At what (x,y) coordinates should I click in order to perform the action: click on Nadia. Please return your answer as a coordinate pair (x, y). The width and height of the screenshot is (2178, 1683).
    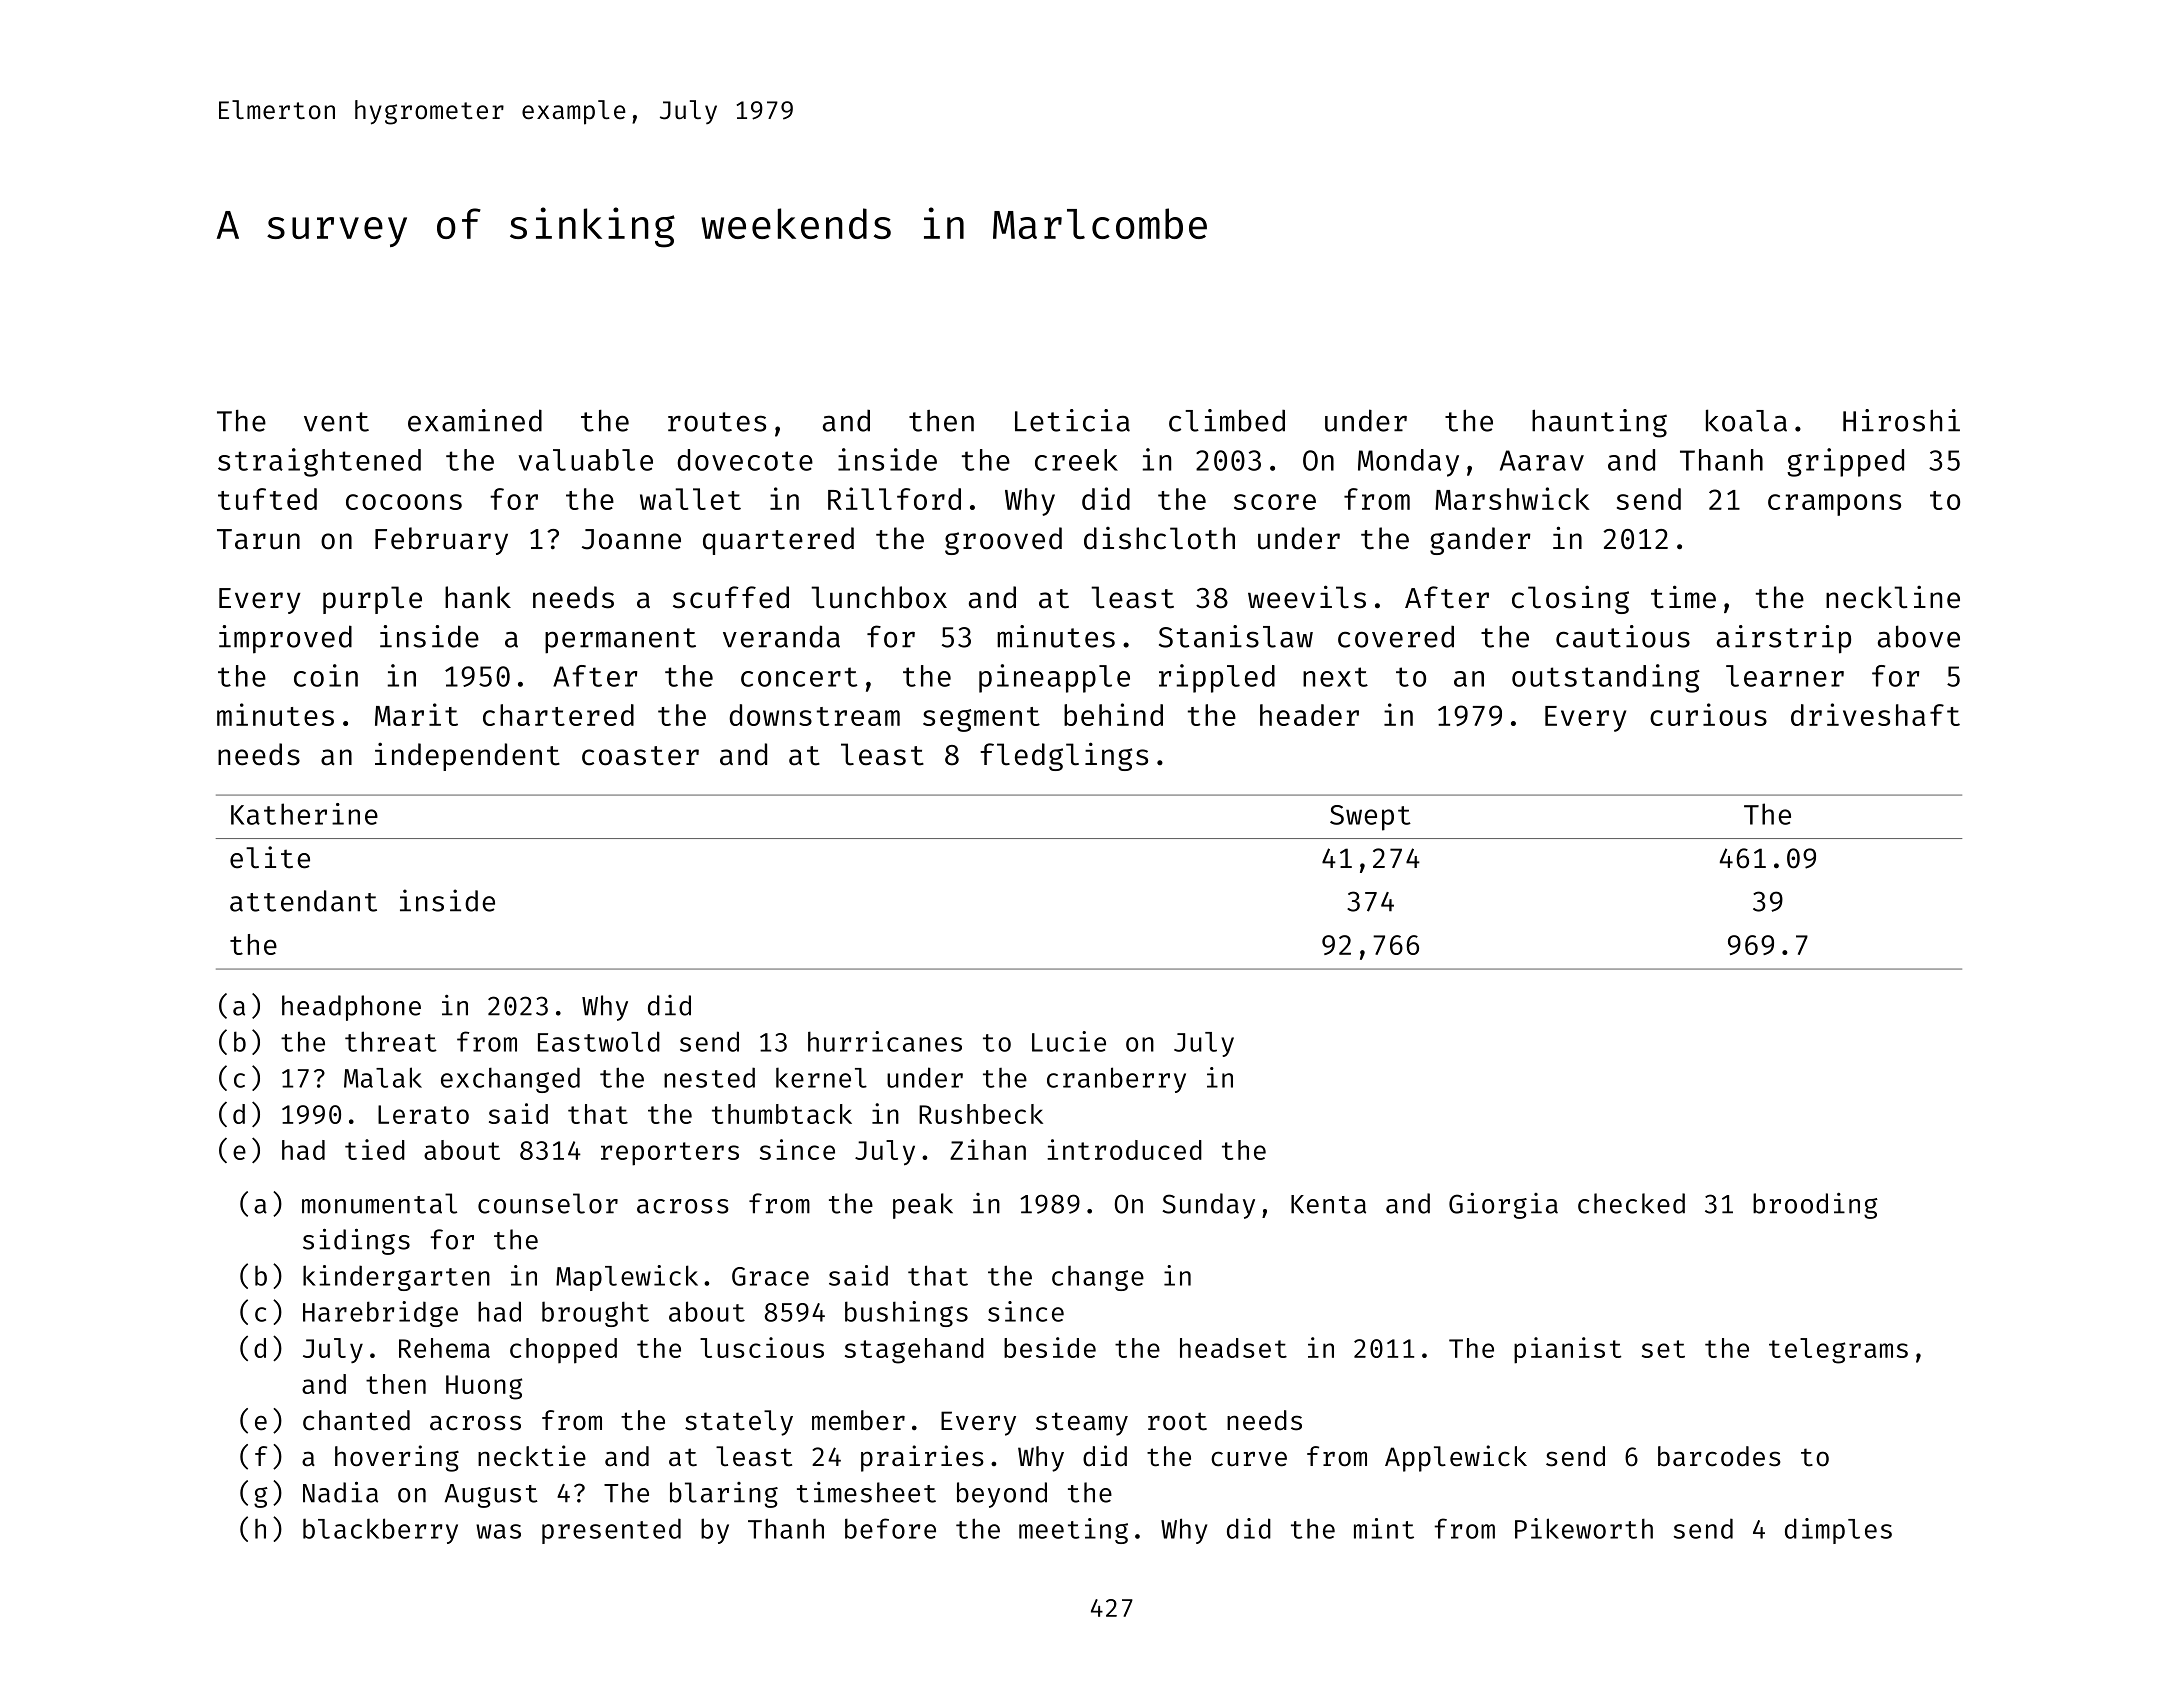
    Looking at the image, I should click on (340, 1492).
